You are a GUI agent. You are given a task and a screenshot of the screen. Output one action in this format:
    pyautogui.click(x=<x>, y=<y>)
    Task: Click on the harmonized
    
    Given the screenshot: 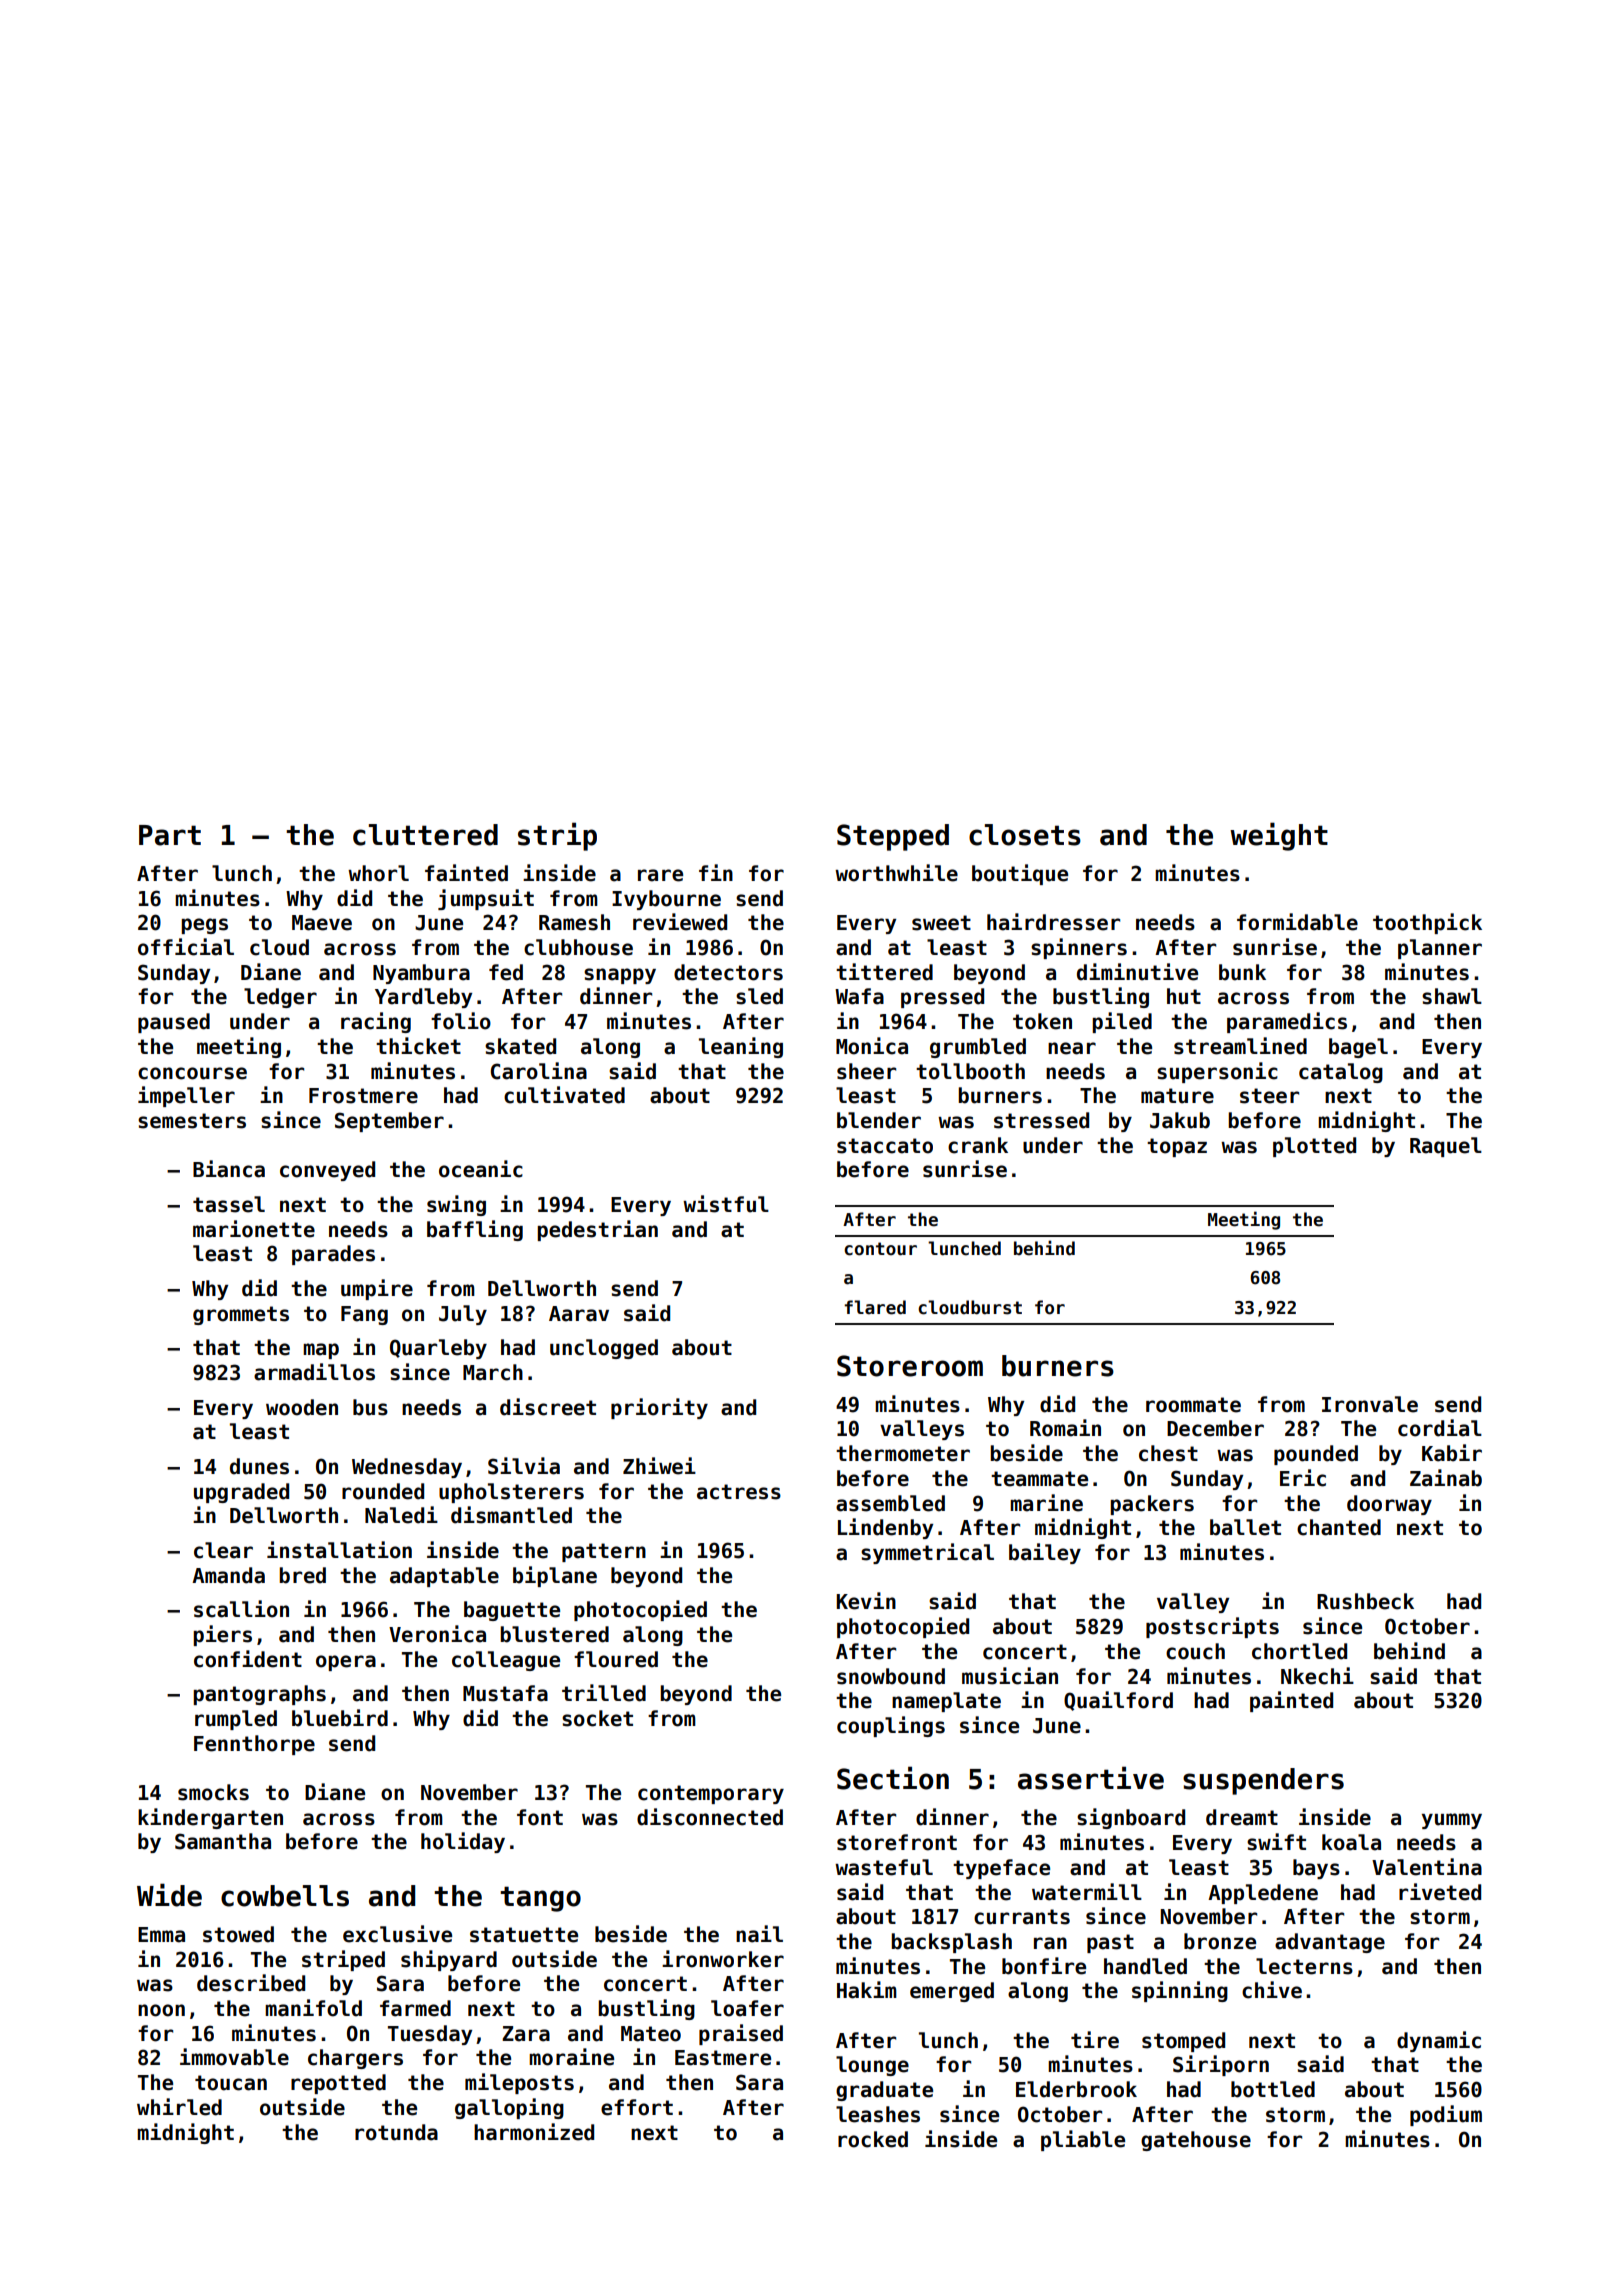 What is the action you would take?
    pyautogui.click(x=534, y=2132)
